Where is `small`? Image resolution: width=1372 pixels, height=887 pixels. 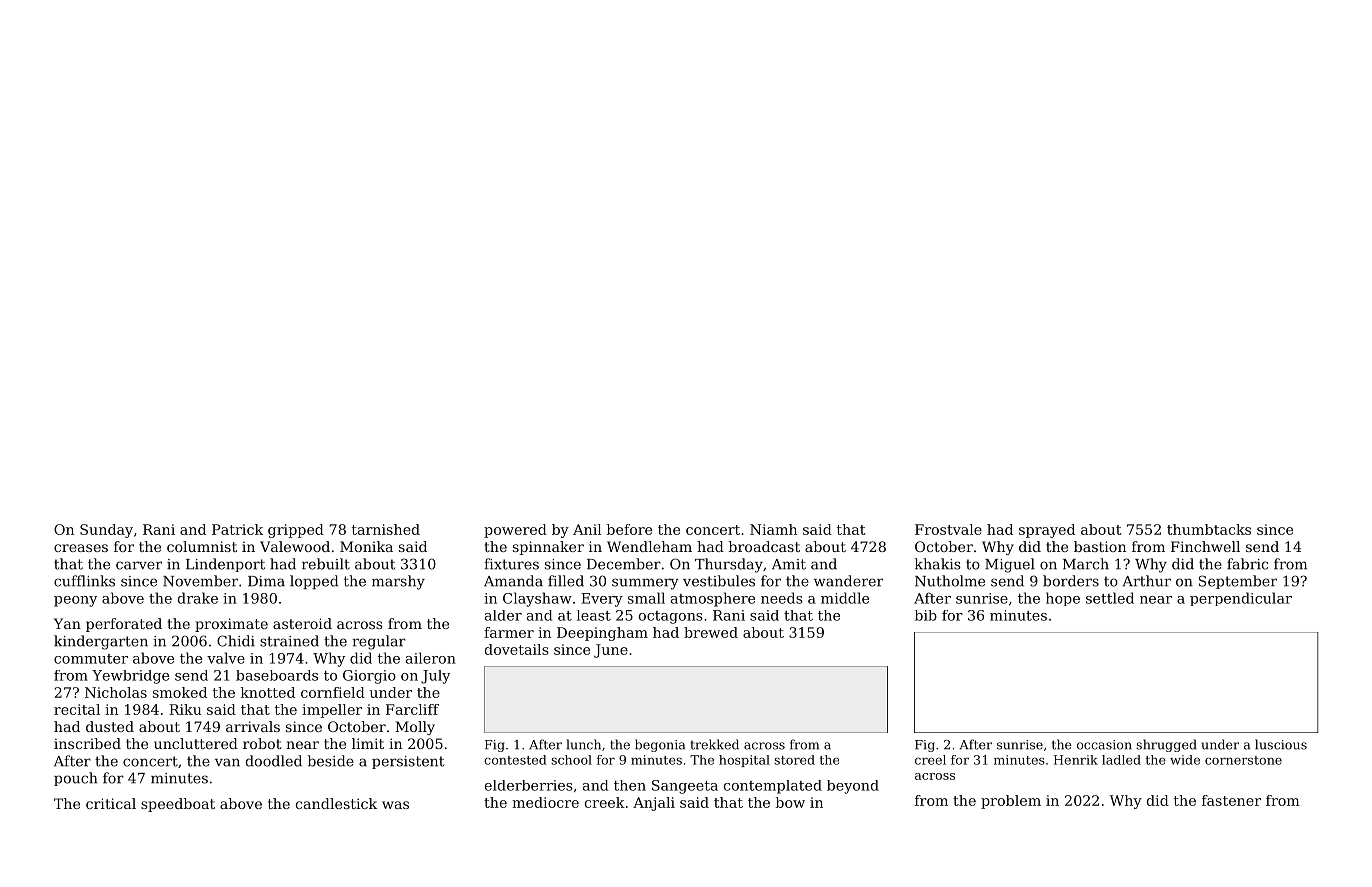 small is located at coordinates (646, 598).
